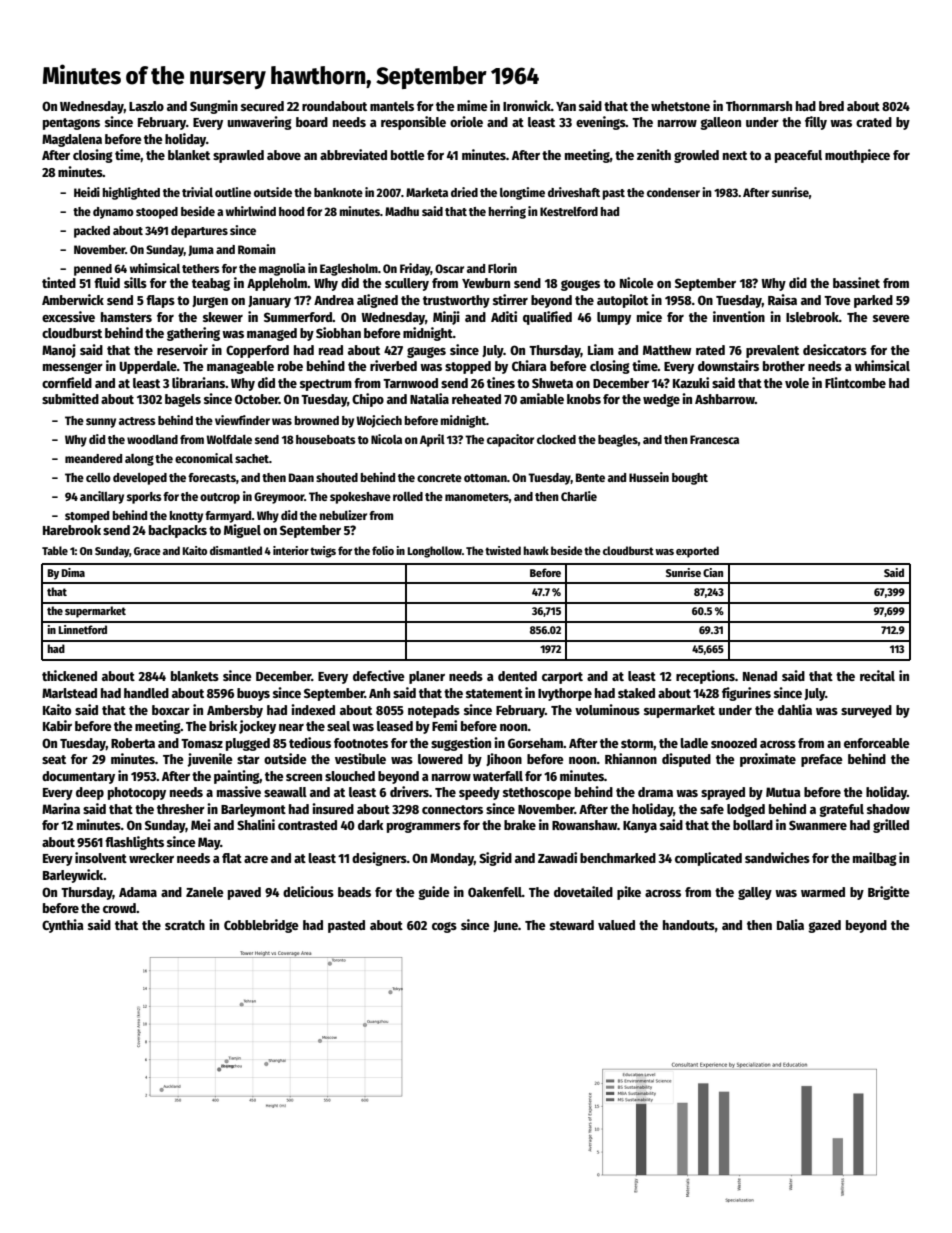  What do you see at coordinates (468, 367) in the document?
I see `stopped` at bounding box center [468, 367].
